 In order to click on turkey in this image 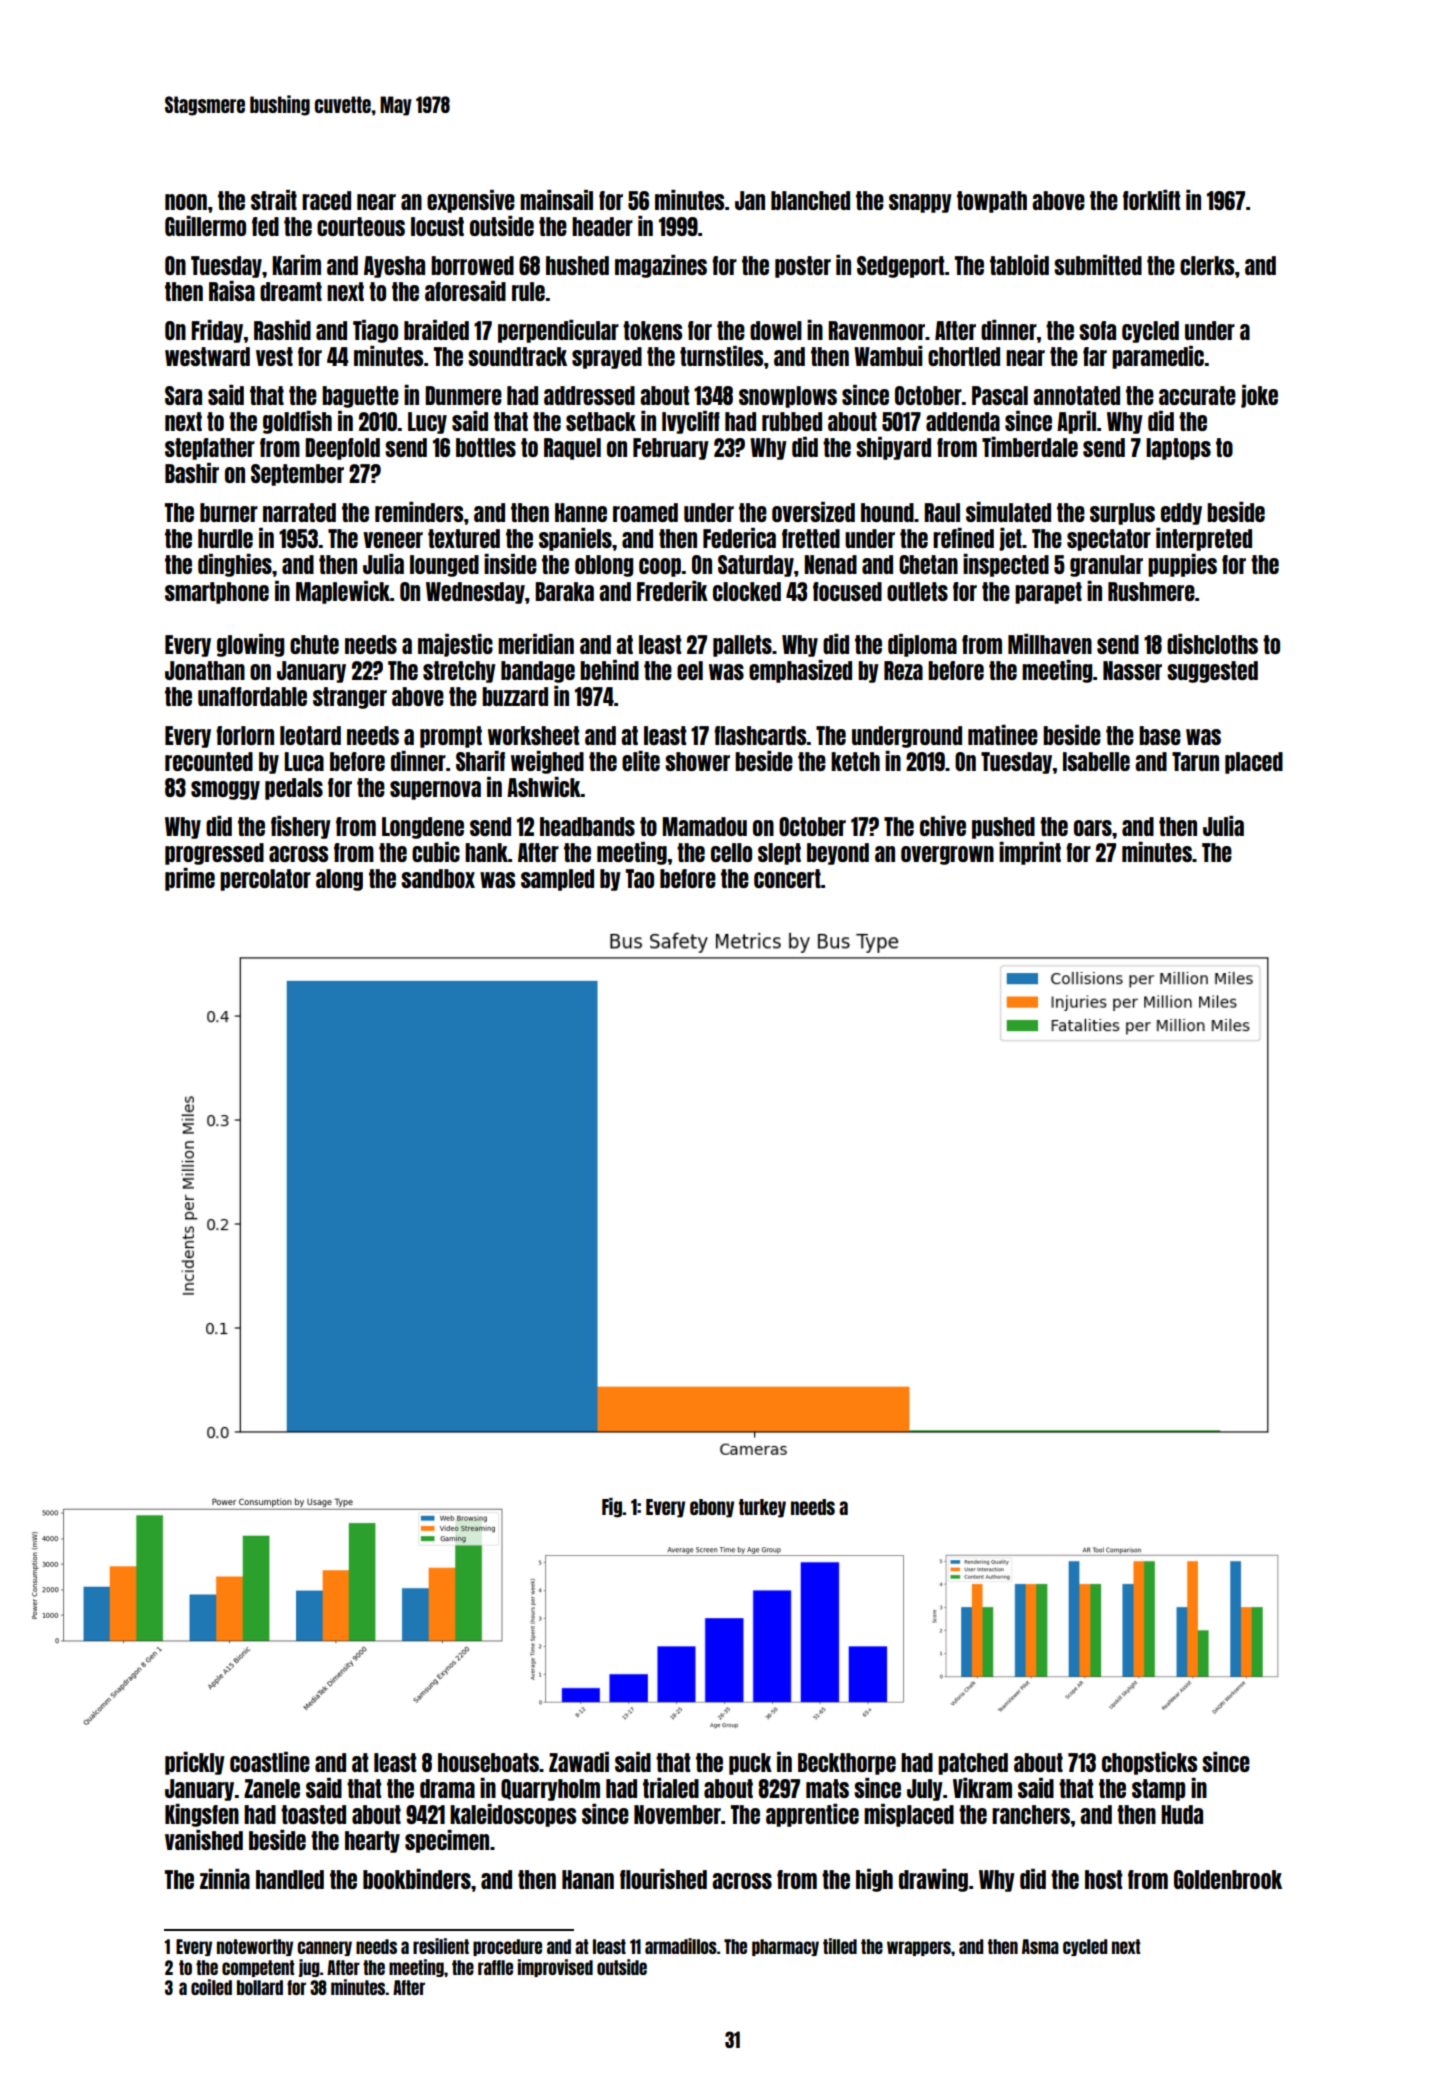, I will do `click(762, 1508)`.
